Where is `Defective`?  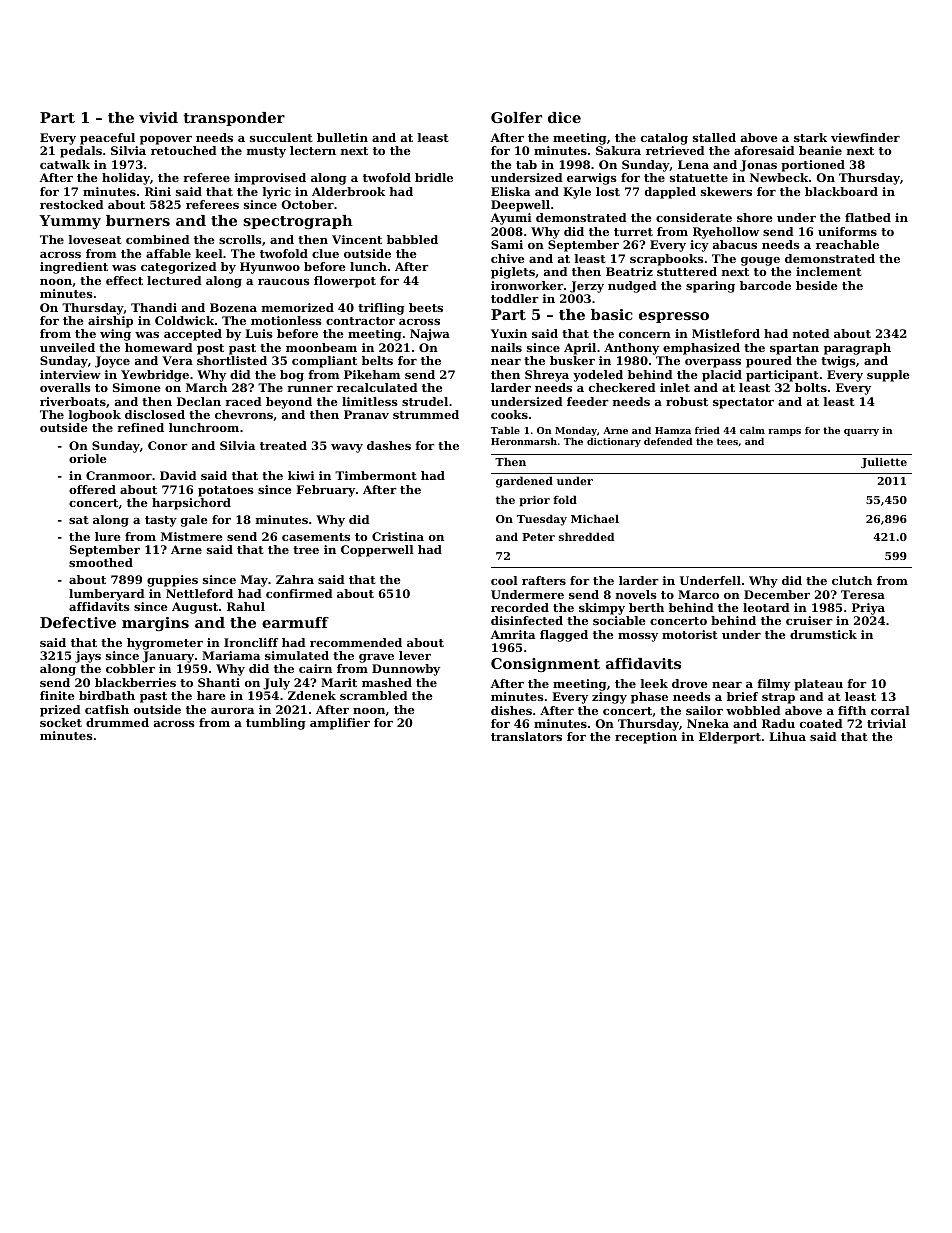
Defective is located at coordinates (78, 622).
